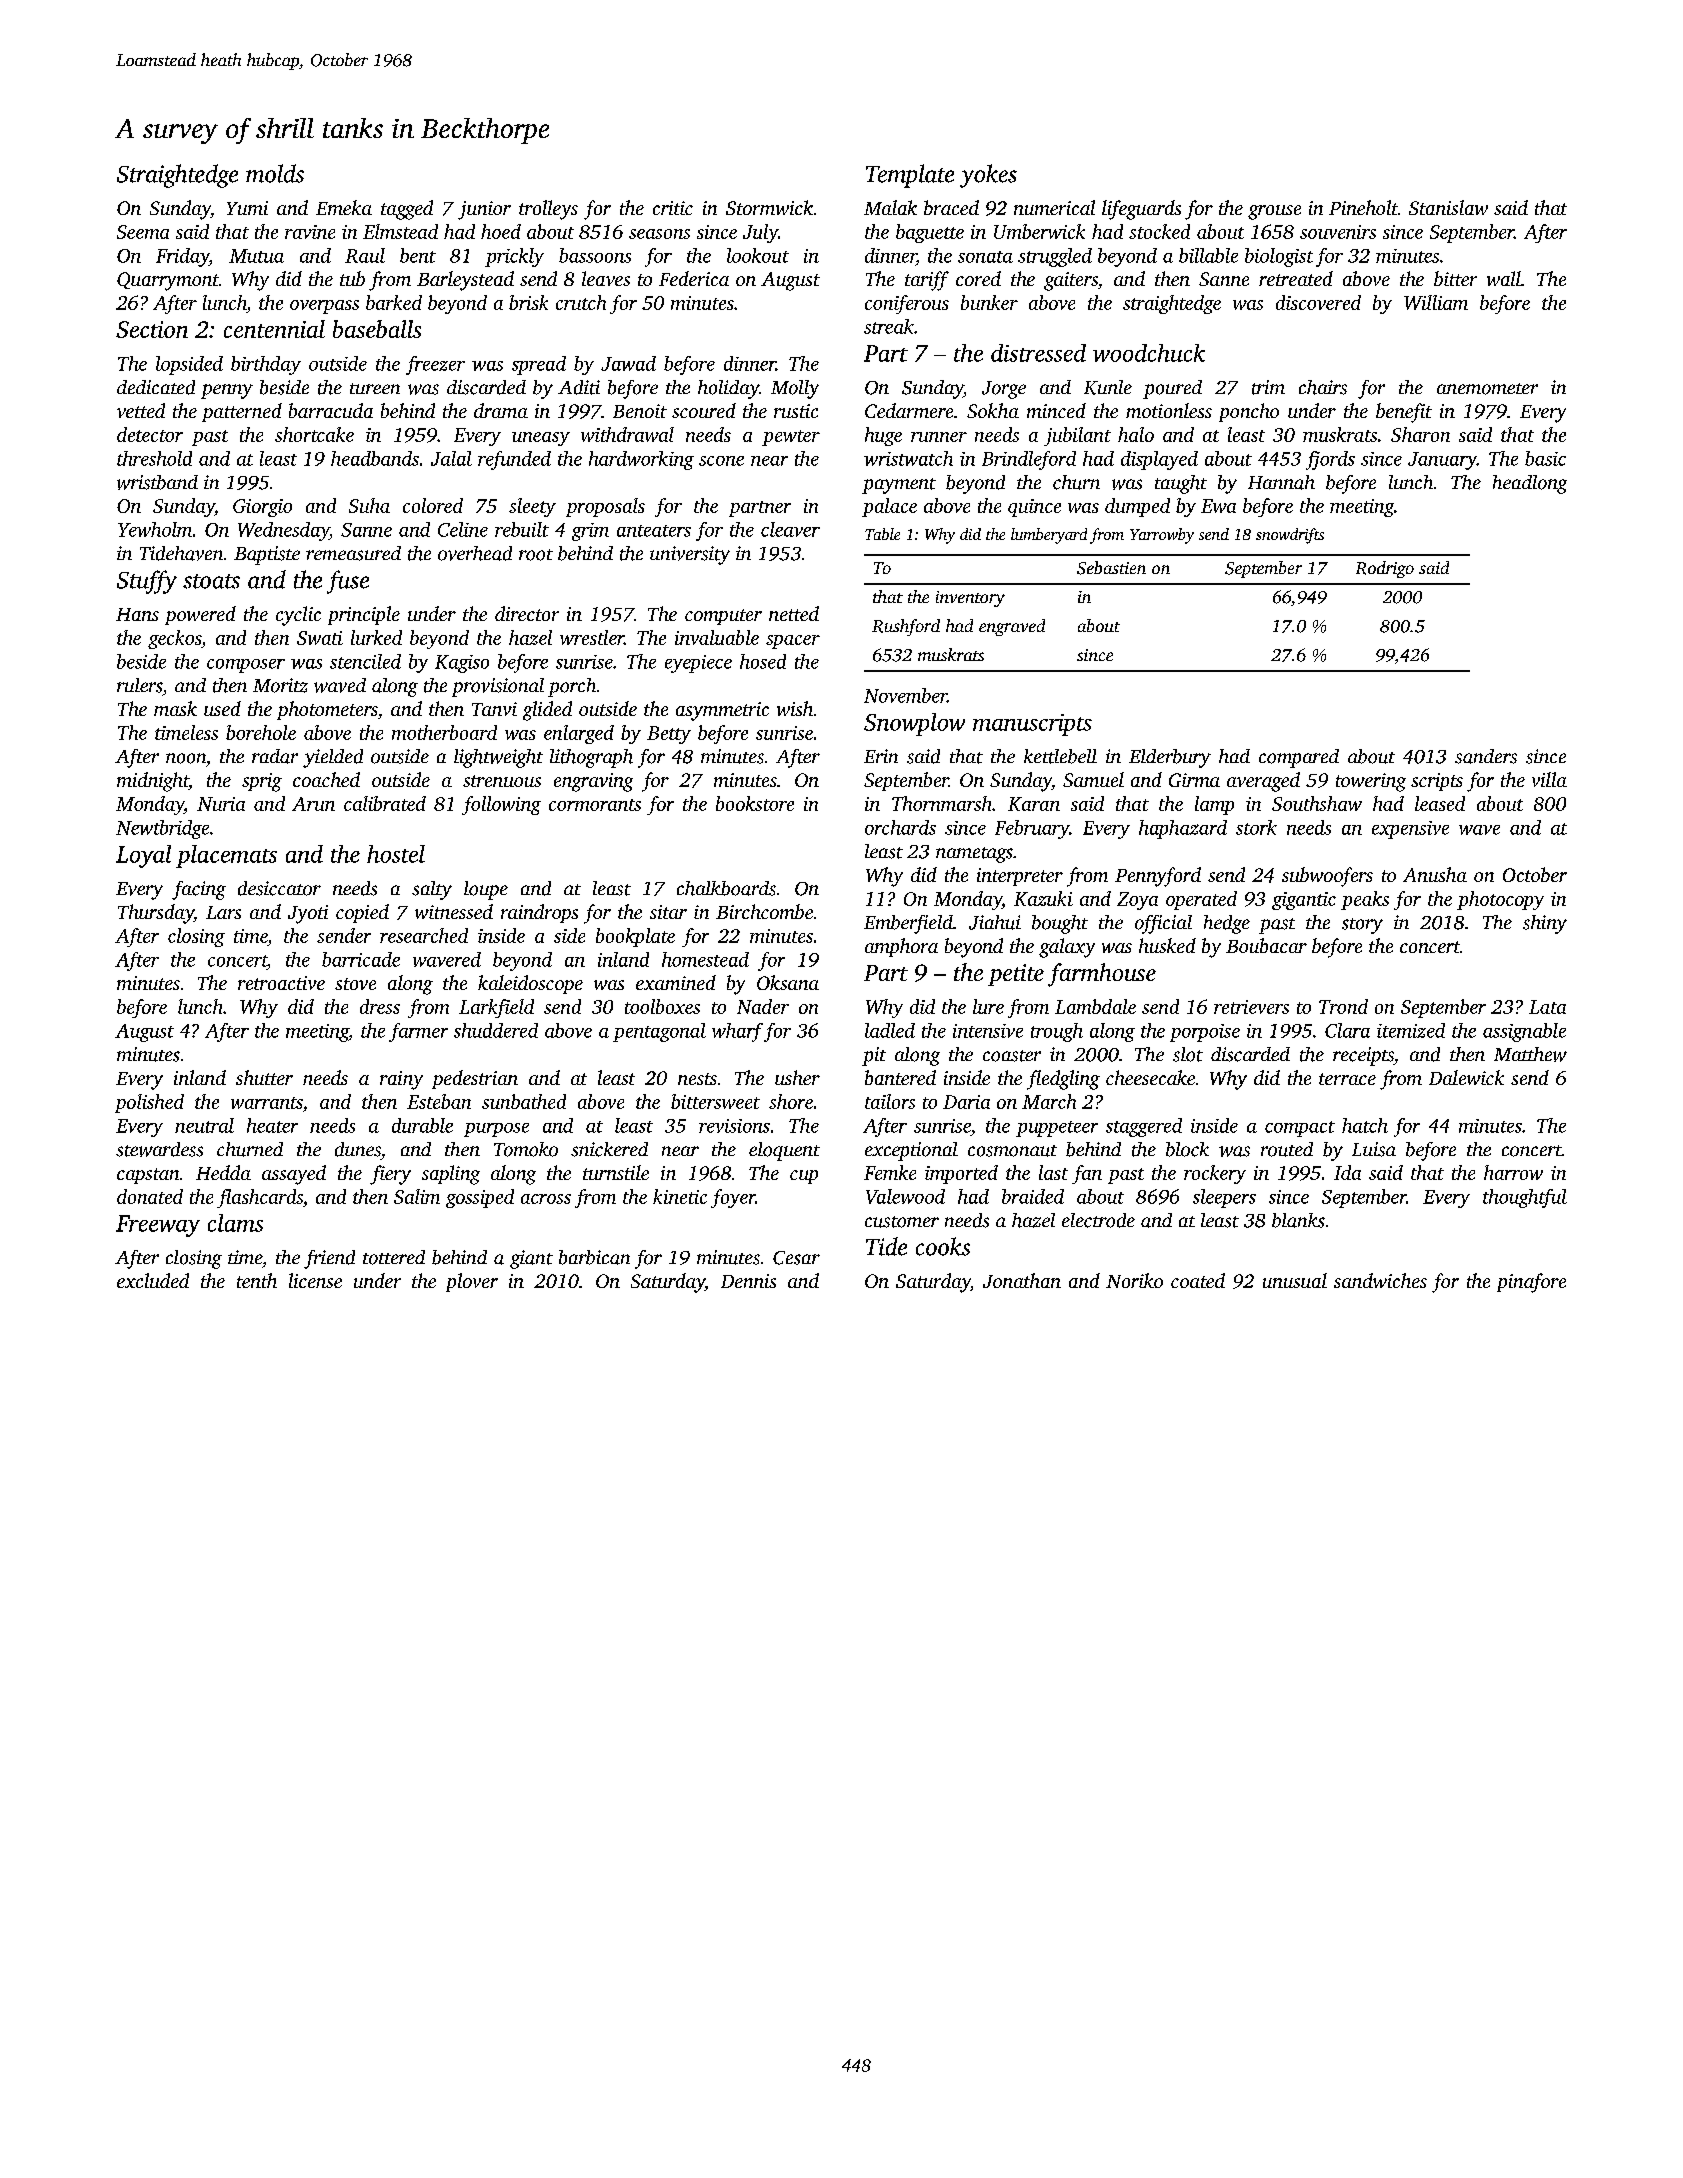  What do you see at coordinates (1274, 212) in the document?
I see `grouse` at bounding box center [1274, 212].
